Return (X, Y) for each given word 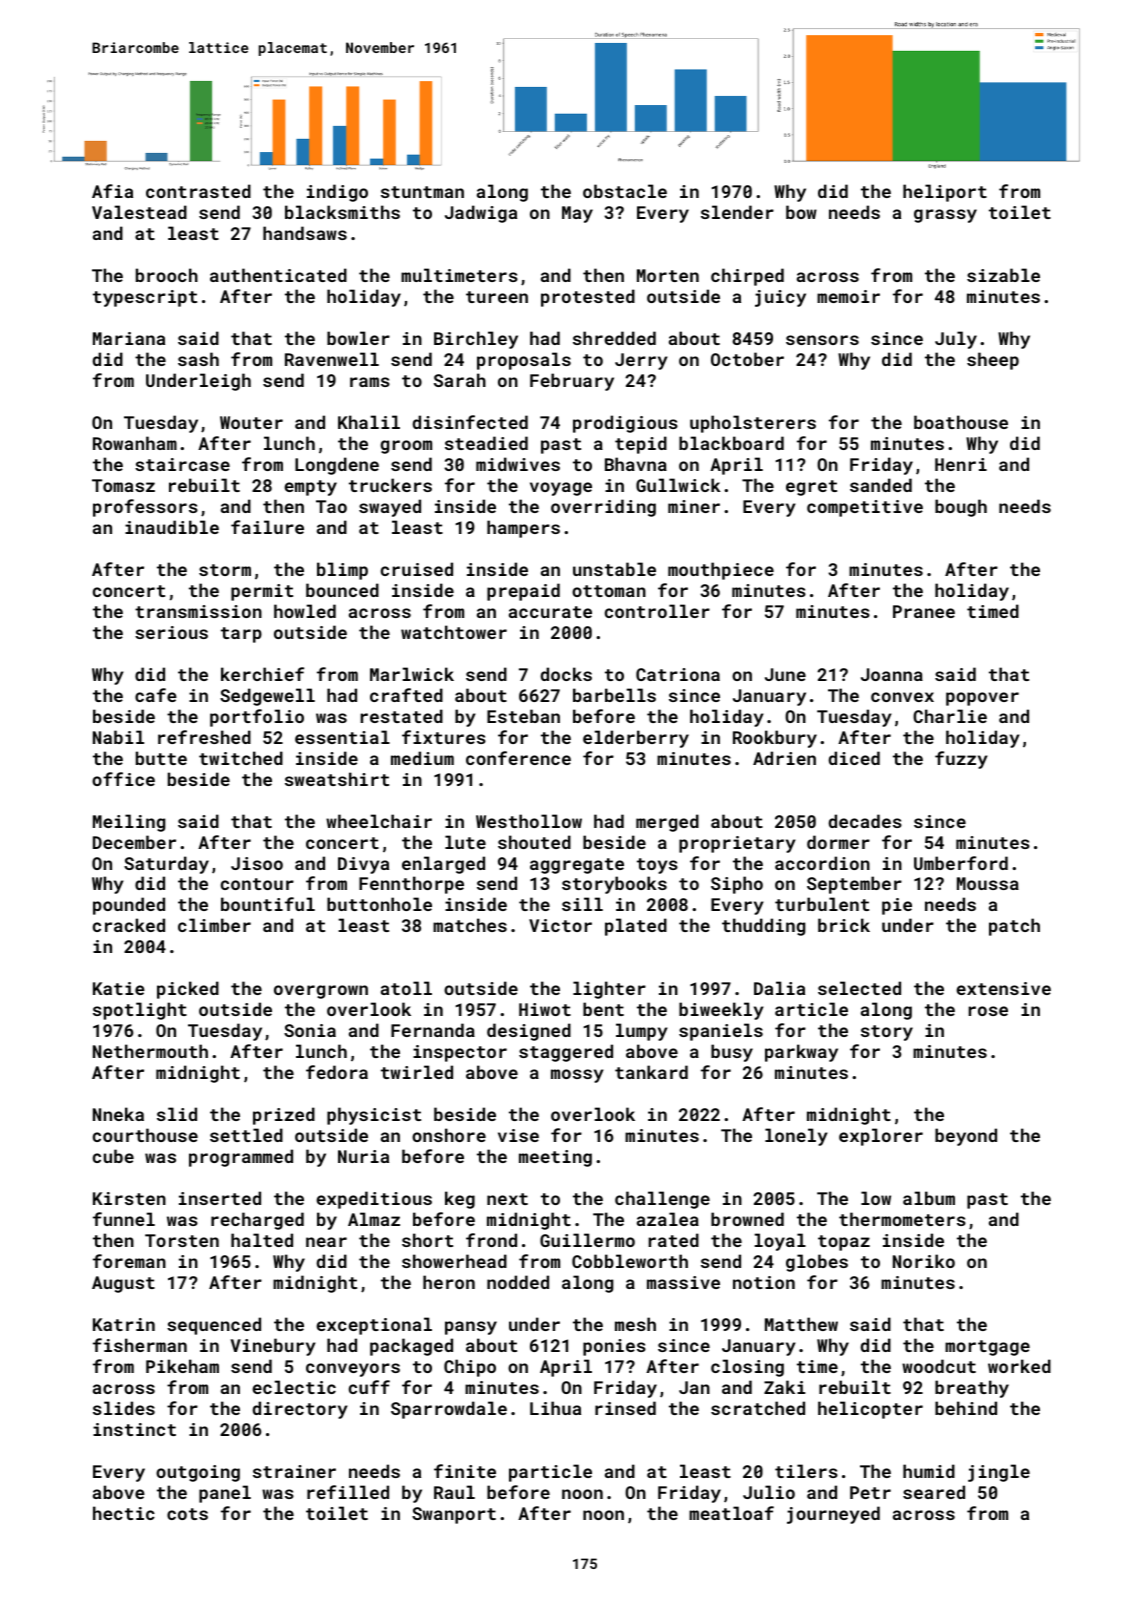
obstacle (625, 191)
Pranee (924, 611)
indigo (337, 193)
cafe (156, 695)
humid (929, 1471)
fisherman (140, 1345)
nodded (518, 1282)
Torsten (182, 1240)
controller (657, 611)
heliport (945, 193)
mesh (635, 1324)
